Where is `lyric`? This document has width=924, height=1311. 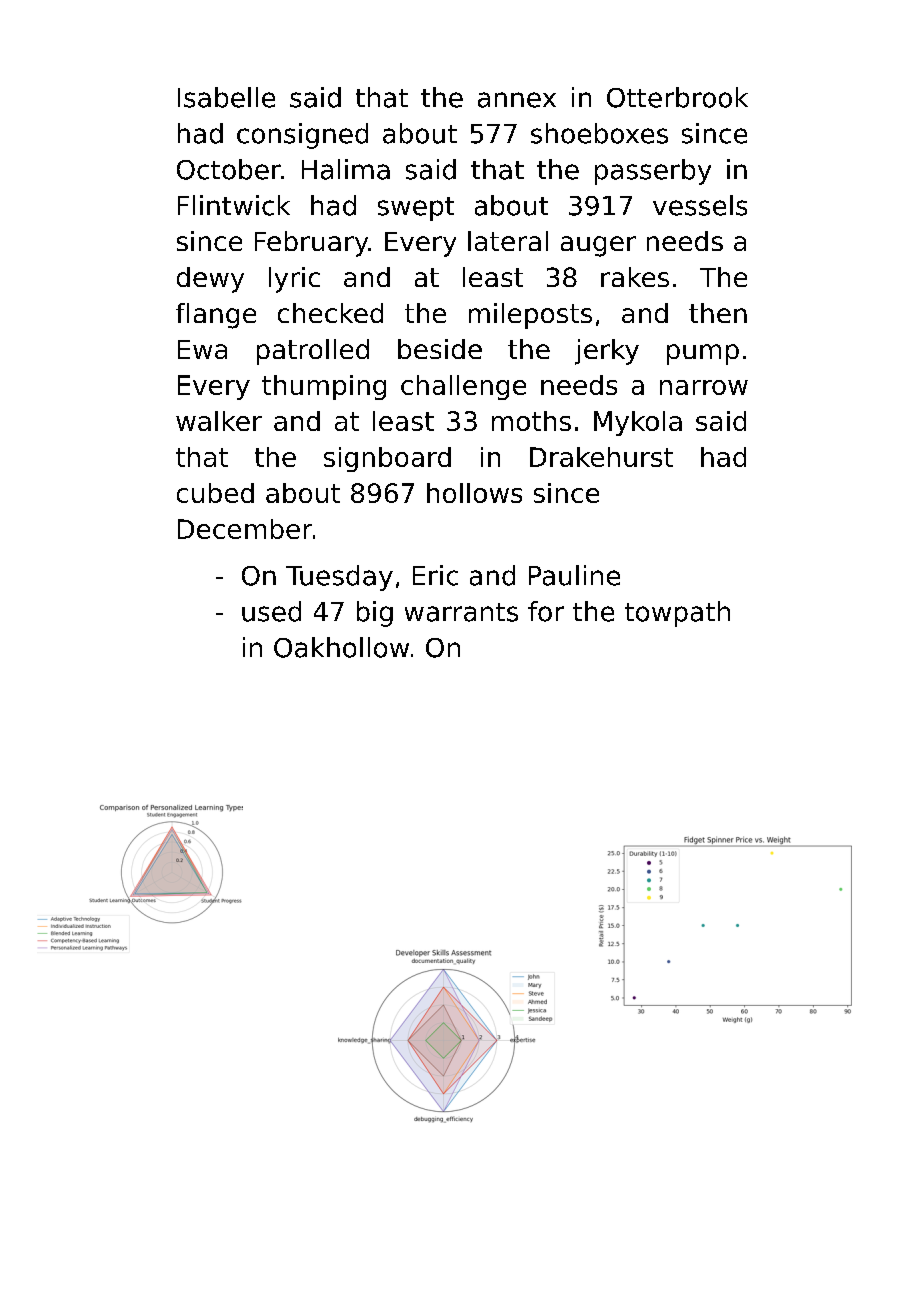
lyric is located at coordinates (294, 280).
